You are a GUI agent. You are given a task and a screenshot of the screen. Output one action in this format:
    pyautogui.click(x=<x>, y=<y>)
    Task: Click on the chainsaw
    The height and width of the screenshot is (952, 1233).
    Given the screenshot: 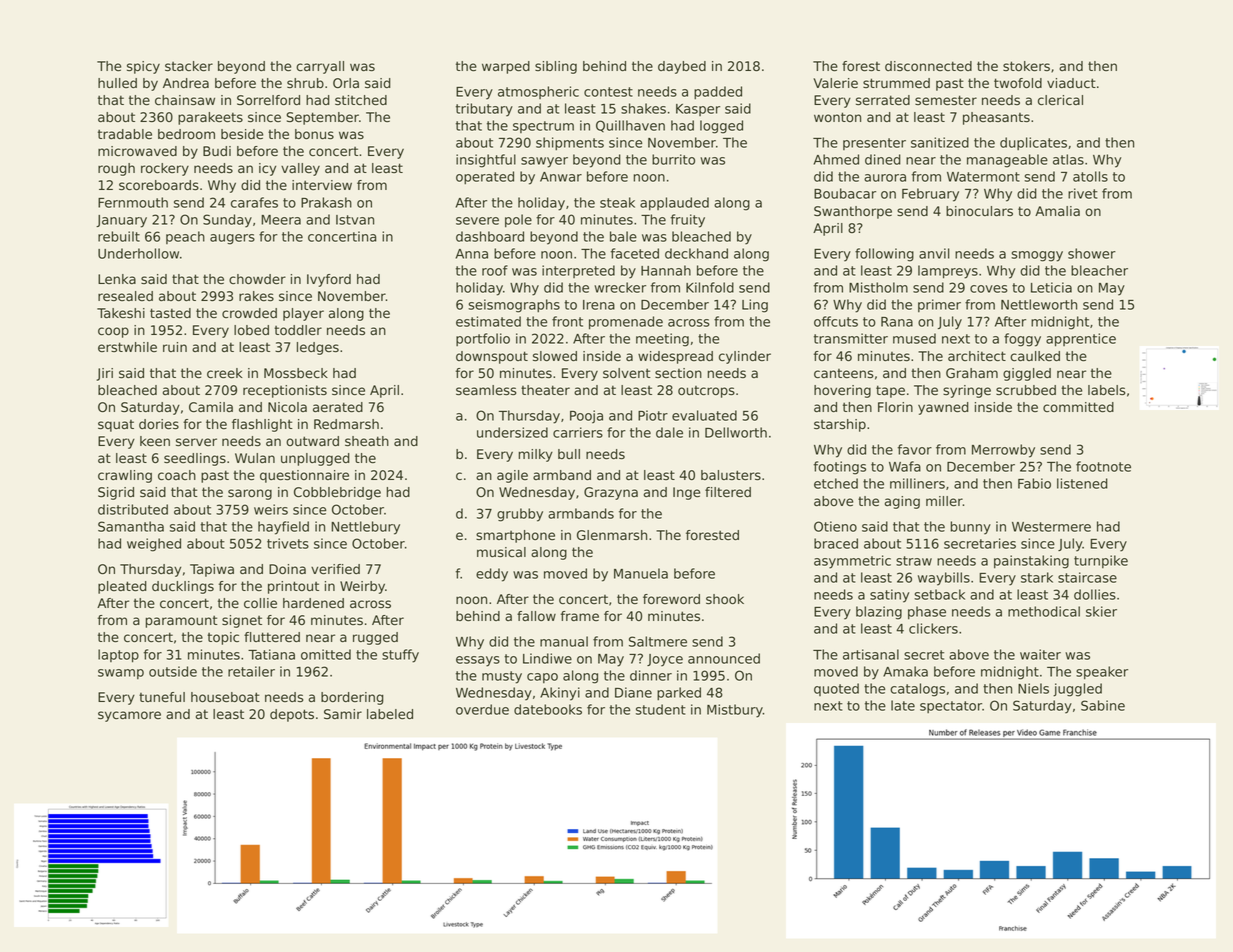 What is the action you would take?
    pyautogui.click(x=185, y=100)
